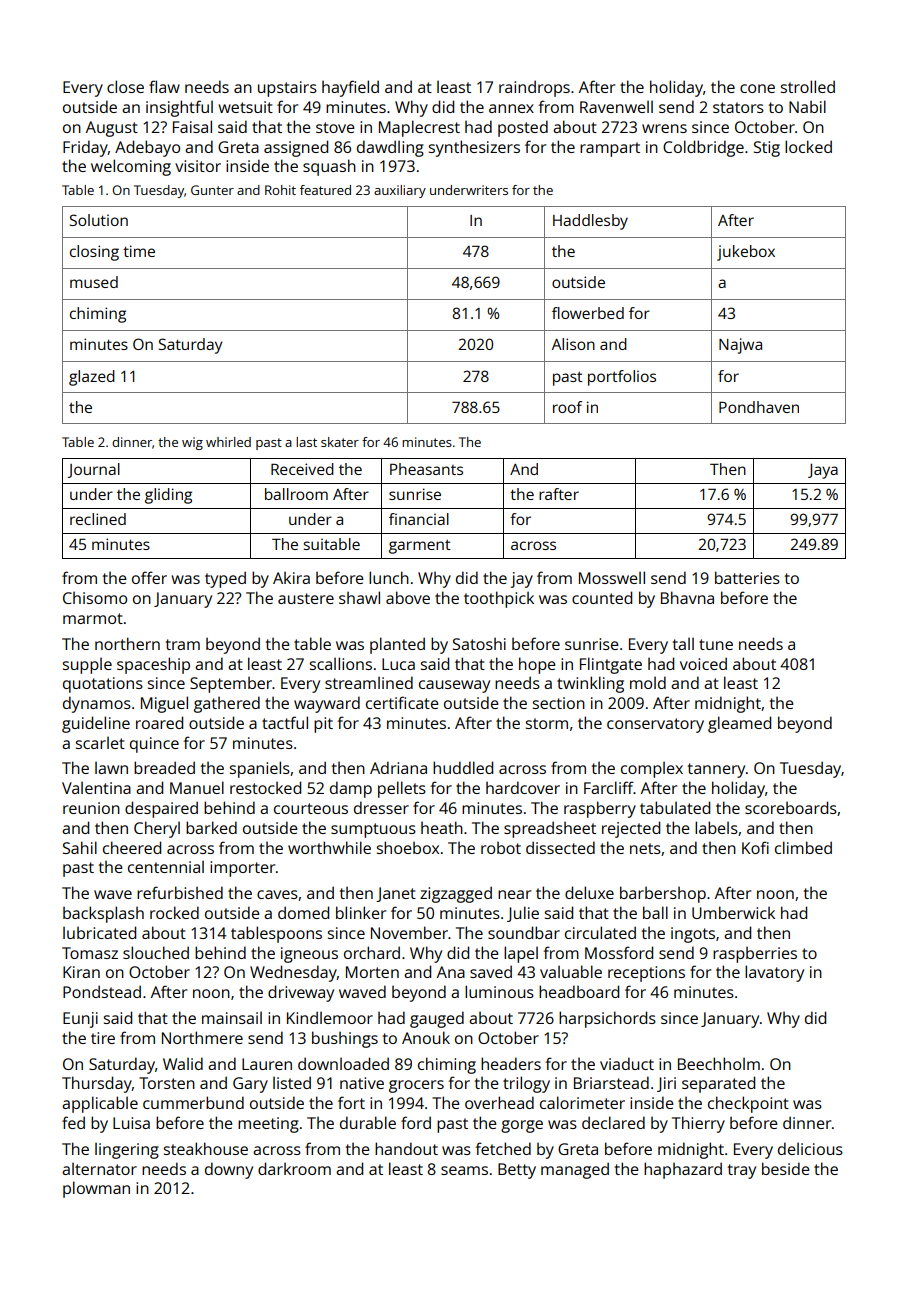 This screenshot has width=908, height=1316. I want to click on jukebox, so click(746, 253).
